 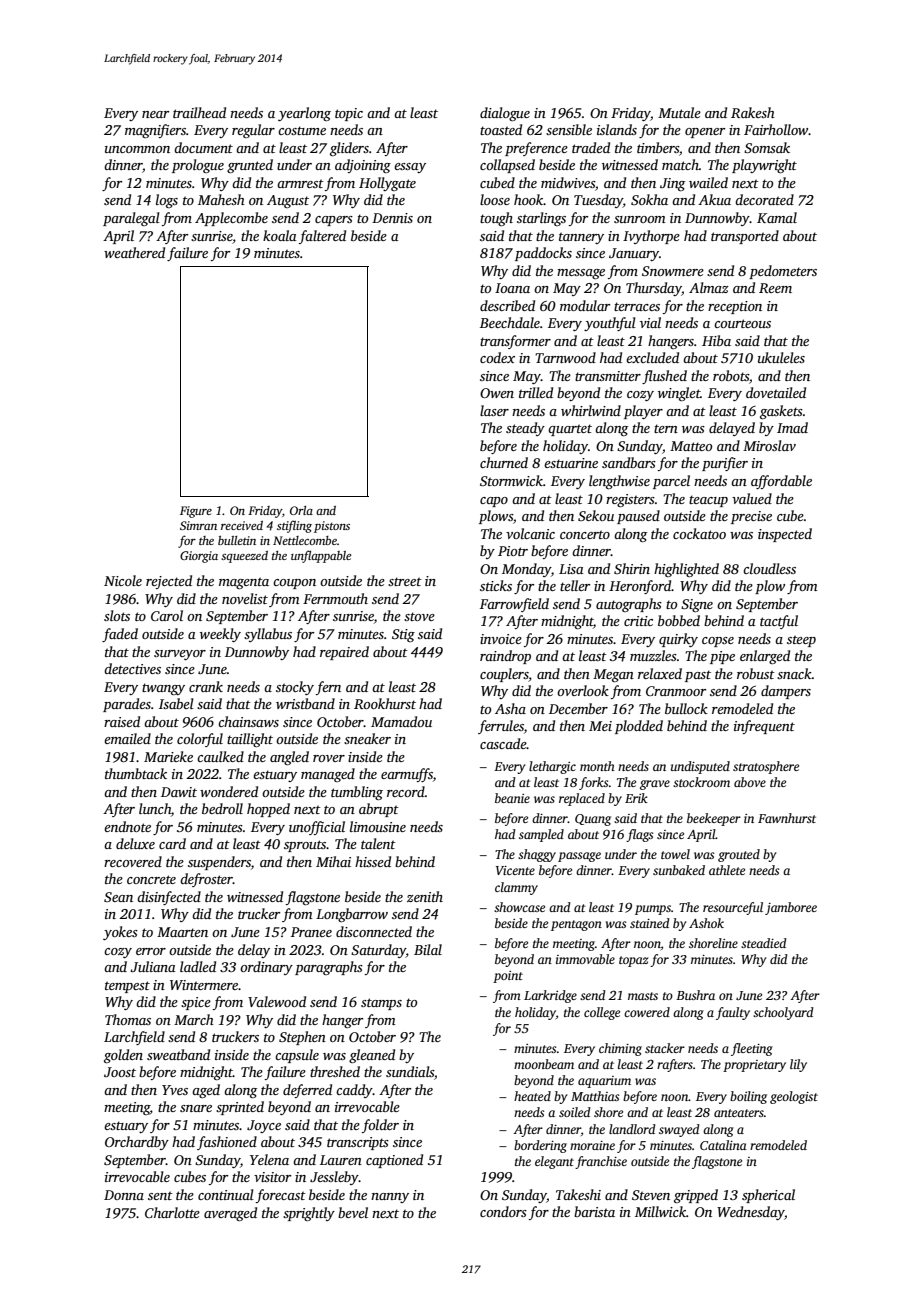 What do you see at coordinates (198, 966) in the page?
I see `ladled` at bounding box center [198, 966].
